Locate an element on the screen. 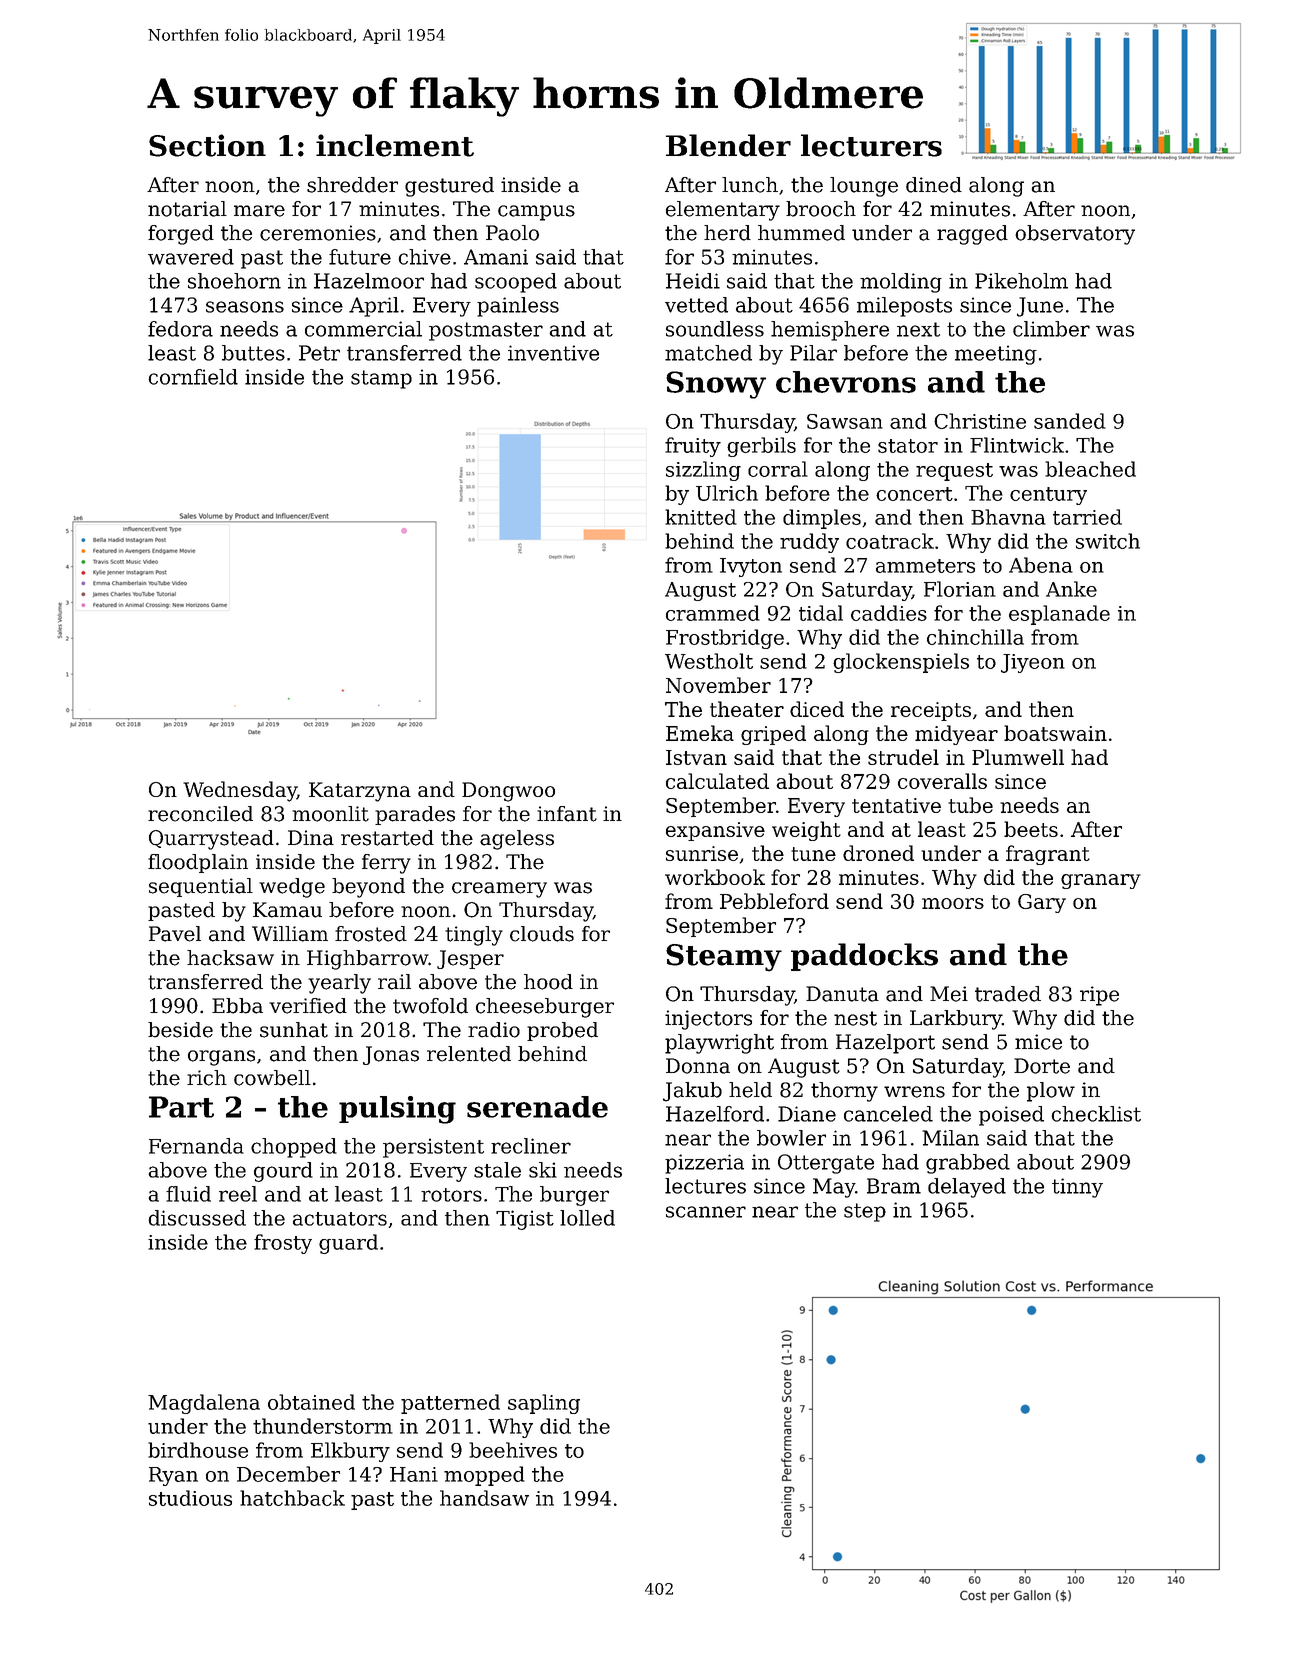 The width and height of the screenshot is (1289, 1668). Blender is located at coordinates (728, 145).
